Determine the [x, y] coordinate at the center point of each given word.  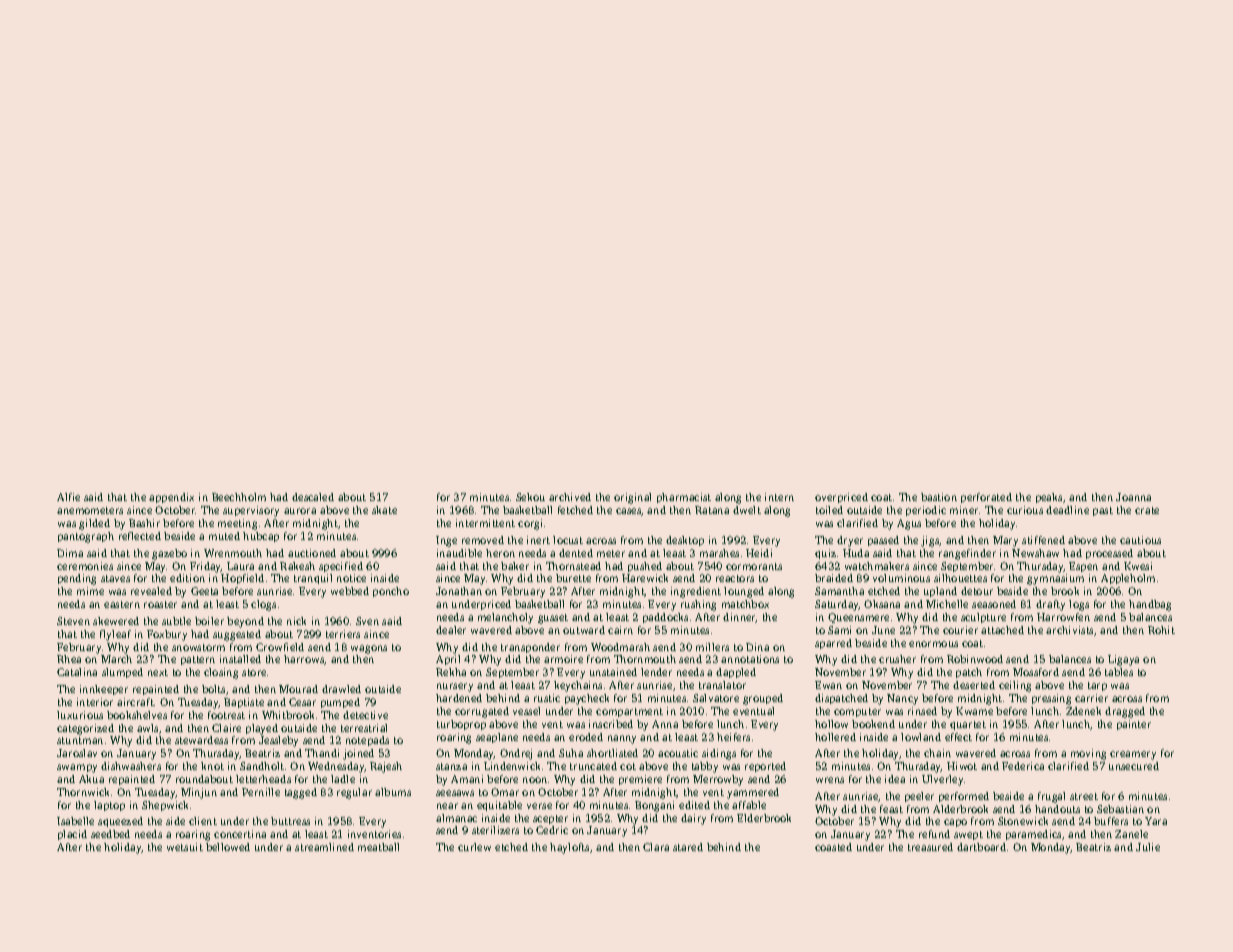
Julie [1148, 847]
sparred [833, 644]
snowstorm [198, 647]
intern [779, 497]
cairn [620, 630]
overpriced [841, 498]
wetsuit [185, 847]
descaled [313, 497]
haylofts [569, 848]
